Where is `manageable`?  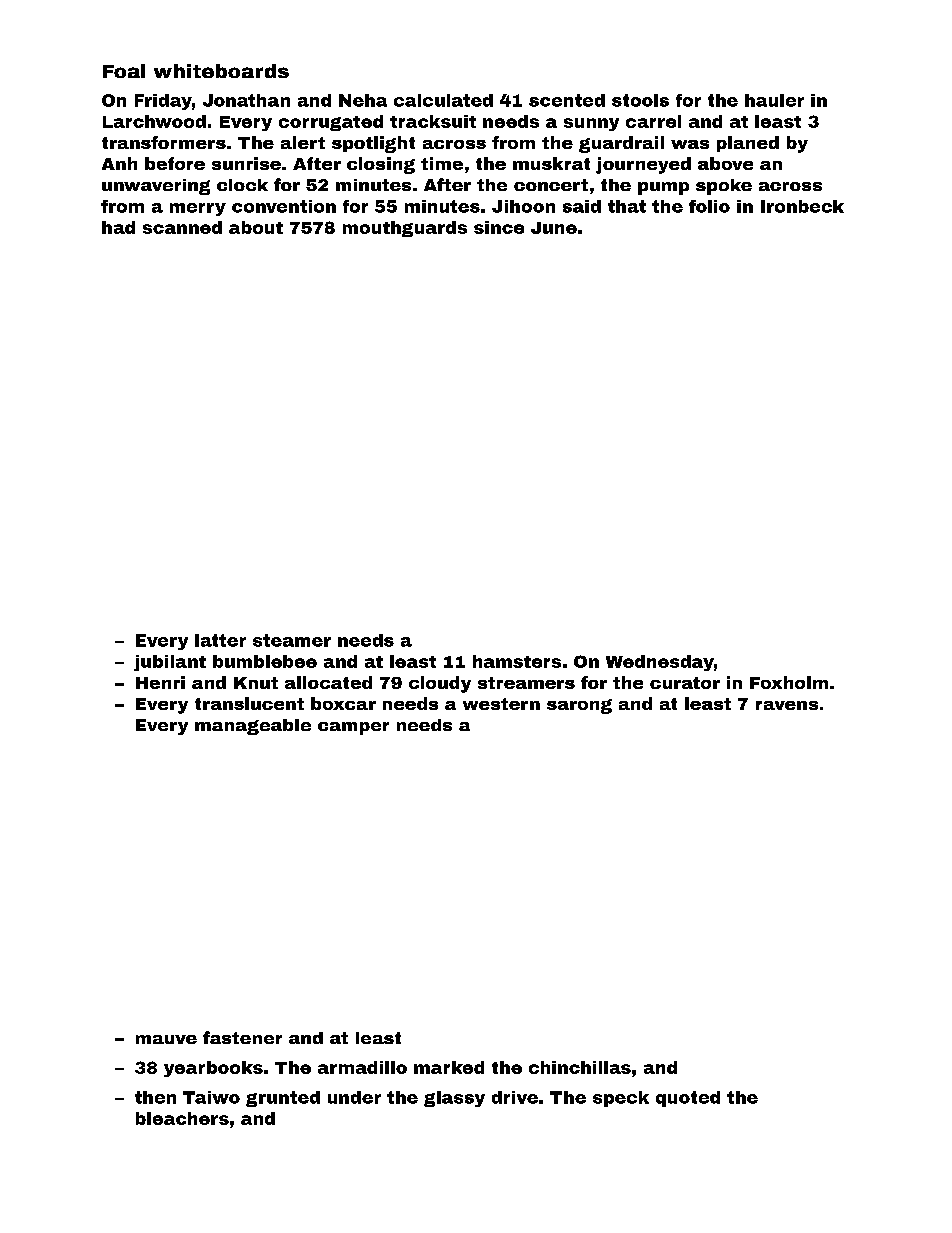
manageable is located at coordinates (253, 727).
